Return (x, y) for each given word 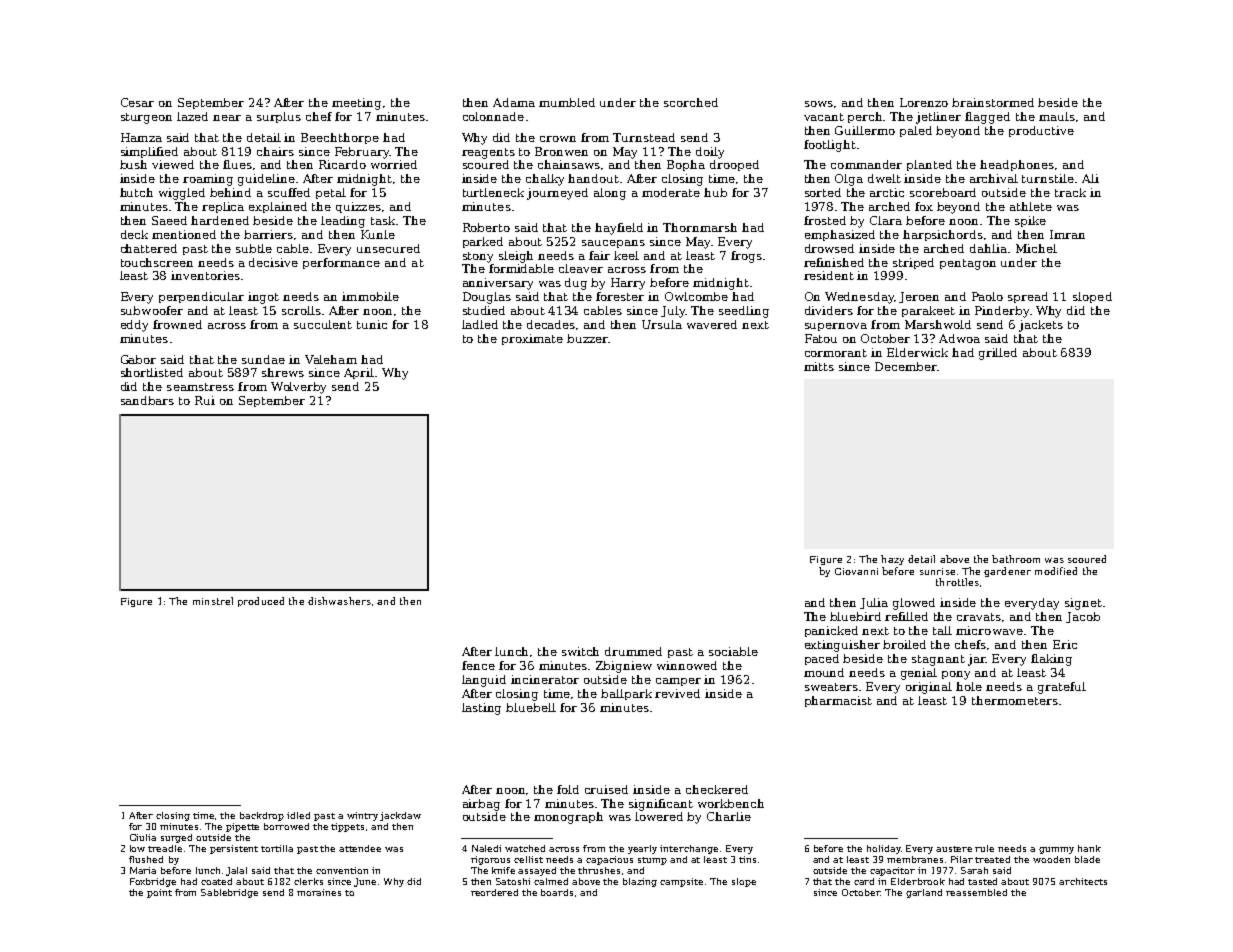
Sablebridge (229, 893)
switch (580, 651)
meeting (356, 104)
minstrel (213, 601)
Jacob (1083, 617)
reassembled (976, 892)
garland (924, 893)
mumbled (567, 102)
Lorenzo (924, 102)
